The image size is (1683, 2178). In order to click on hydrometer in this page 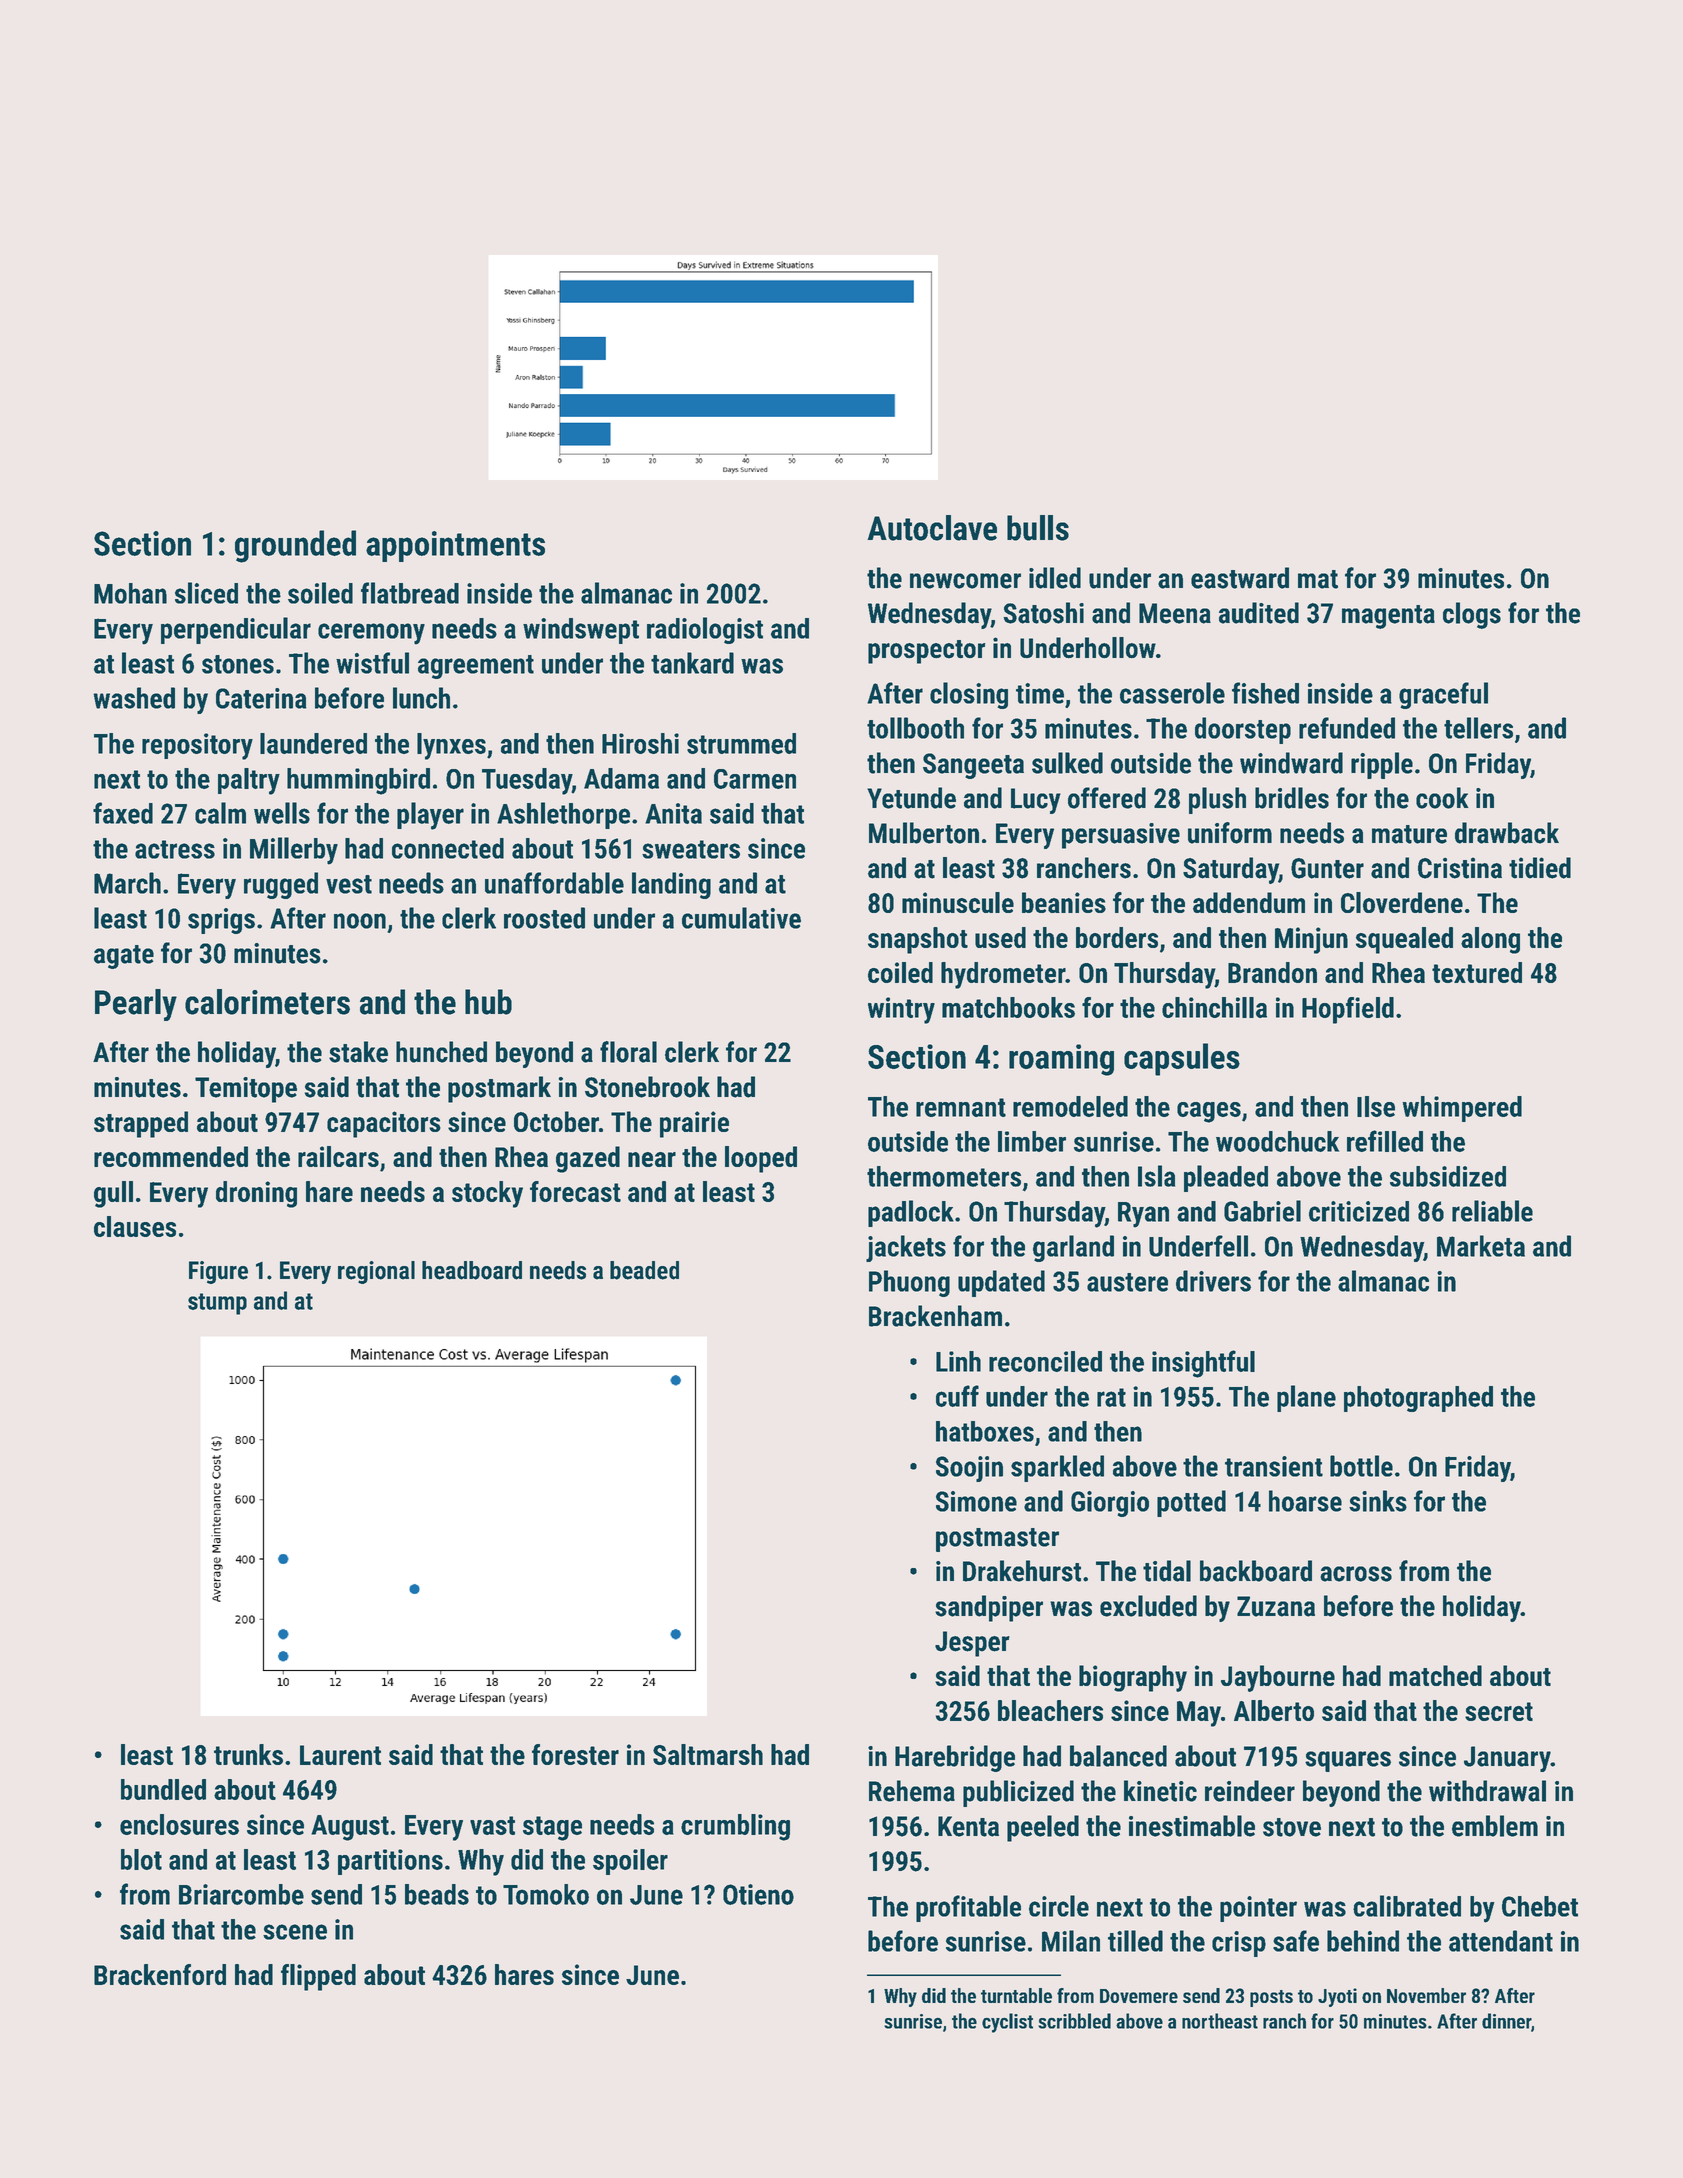, I will do `click(1003, 975)`.
